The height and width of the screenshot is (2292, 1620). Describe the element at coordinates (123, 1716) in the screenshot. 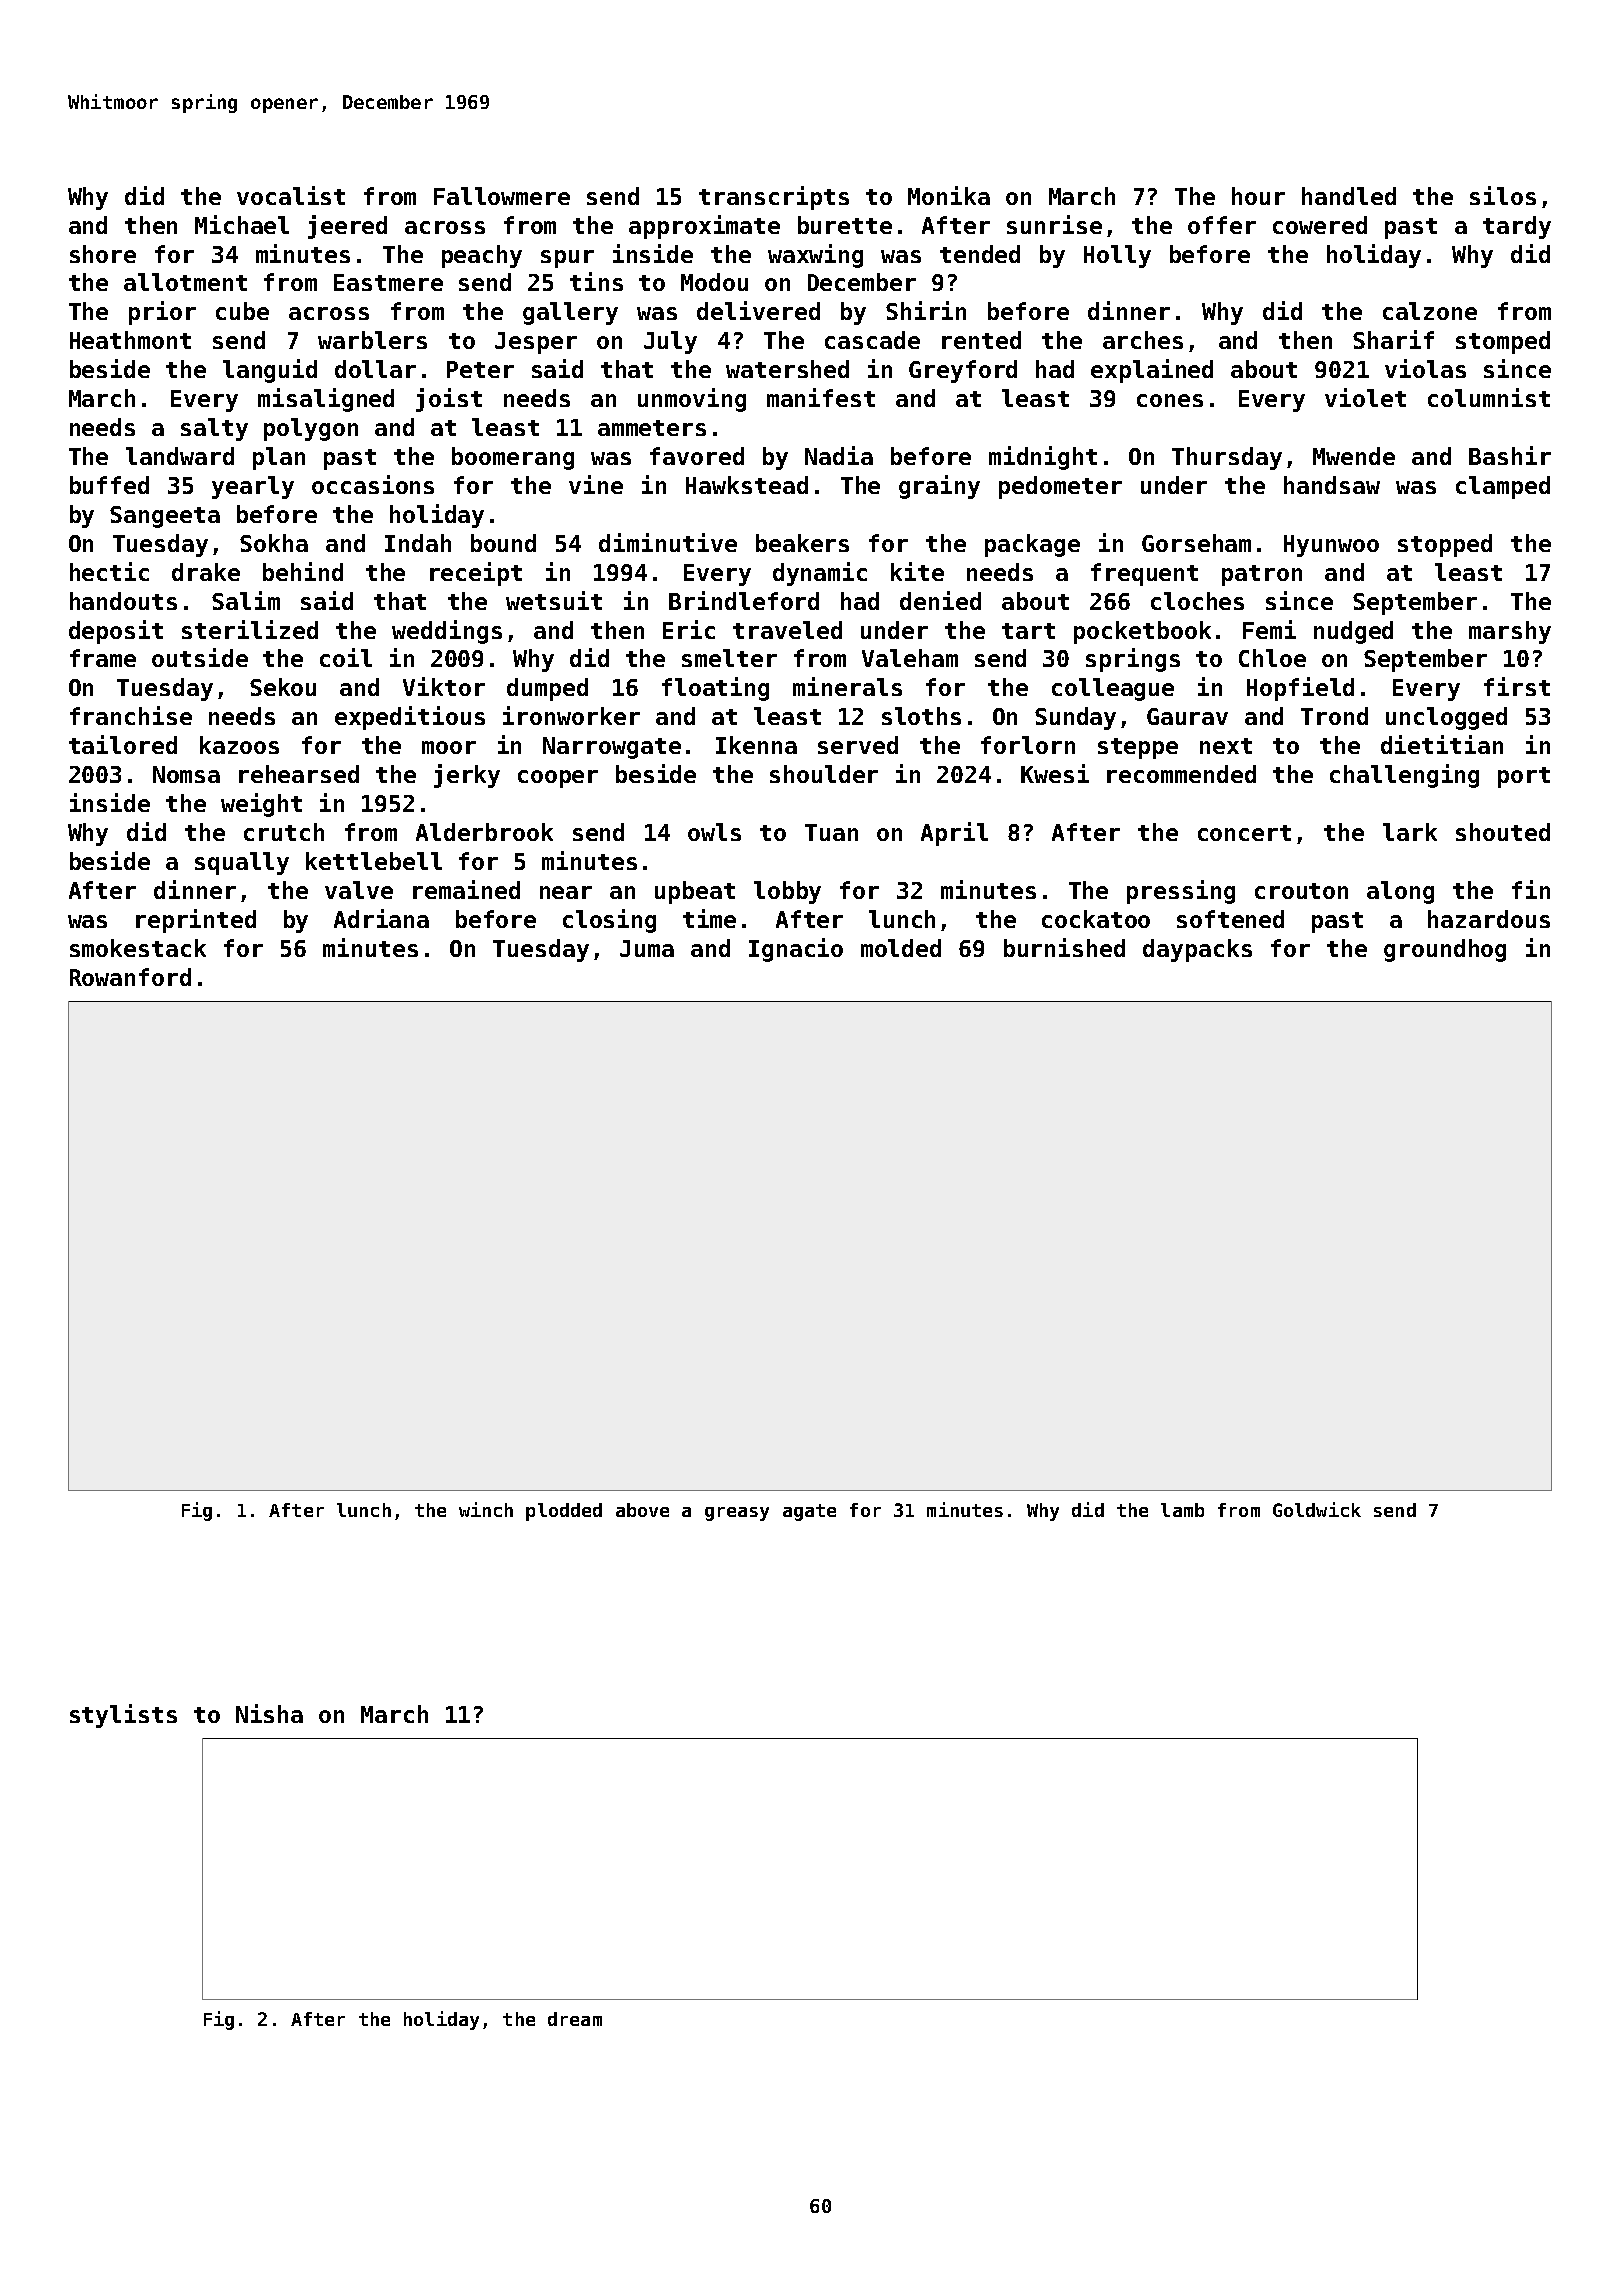

I see `stylists` at that location.
